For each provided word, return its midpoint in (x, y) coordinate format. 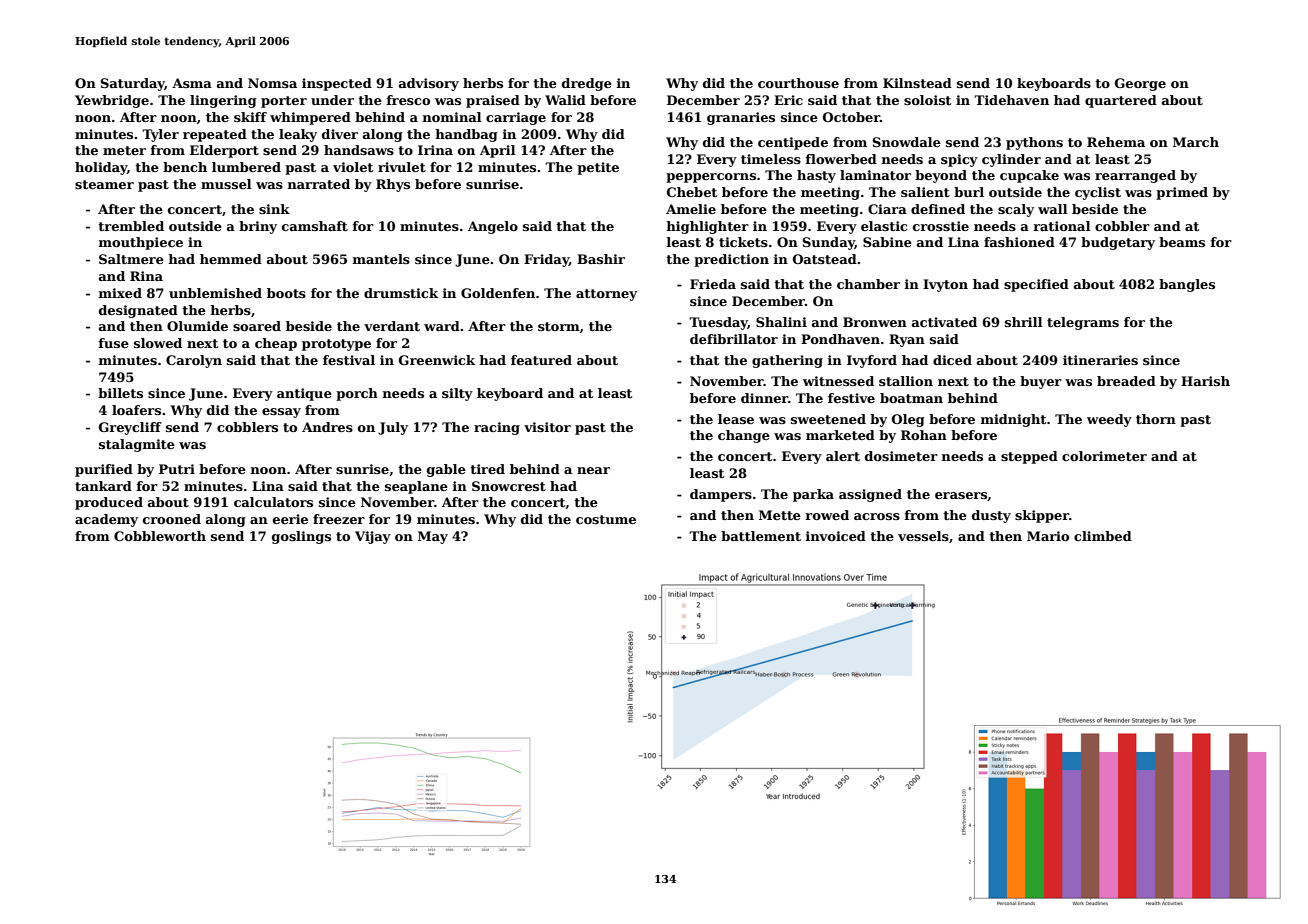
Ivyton (945, 285)
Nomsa (272, 83)
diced (952, 360)
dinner (764, 398)
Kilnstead (917, 83)
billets (120, 393)
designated (138, 311)
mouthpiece (140, 243)
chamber (868, 284)
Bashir (601, 259)
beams (1182, 242)
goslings (301, 537)
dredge (587, 84)
